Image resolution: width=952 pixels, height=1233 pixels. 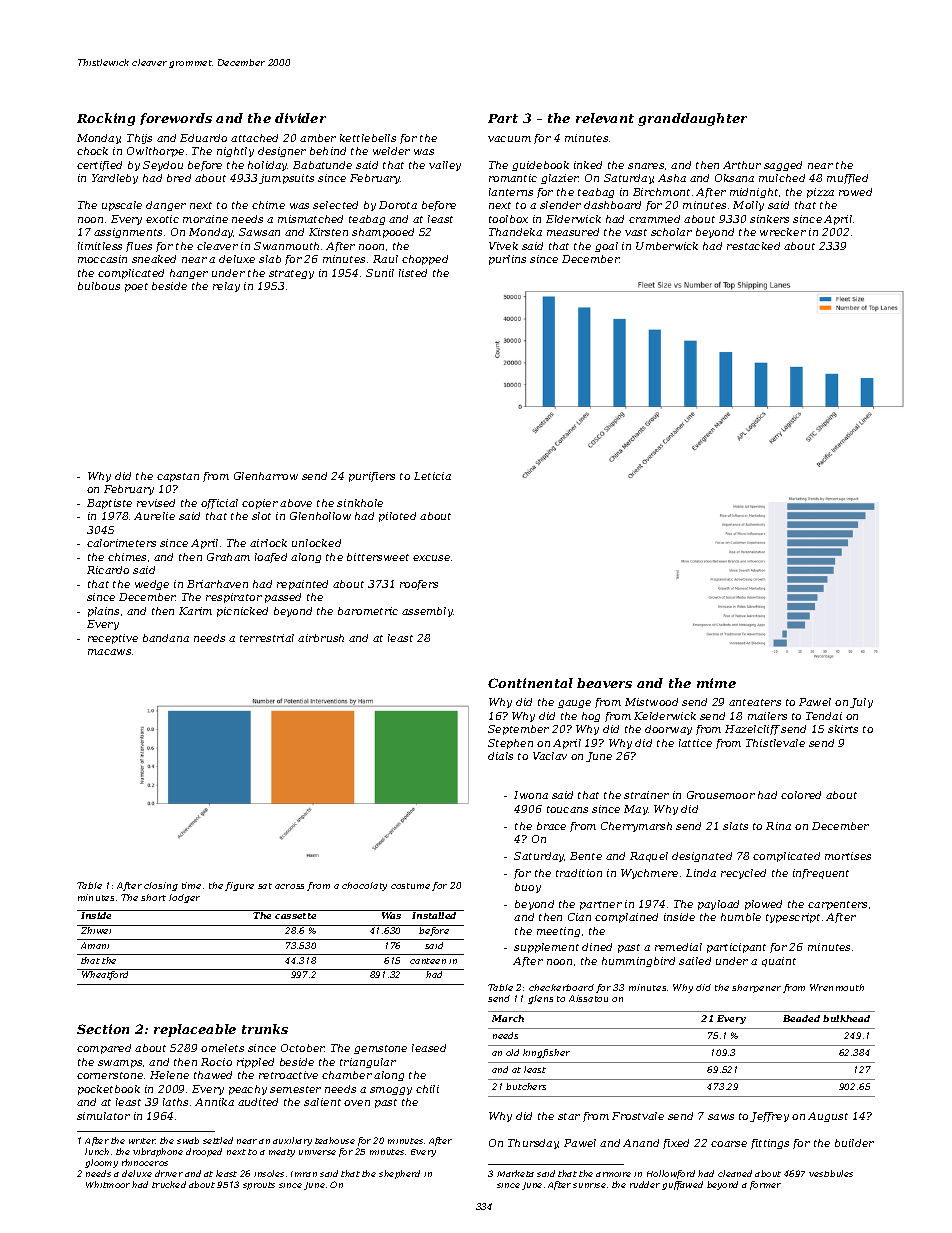 What do you see at coordinates (855, 192) in the screenshot?
I see `rowed` at bounding box center [855, 192].
